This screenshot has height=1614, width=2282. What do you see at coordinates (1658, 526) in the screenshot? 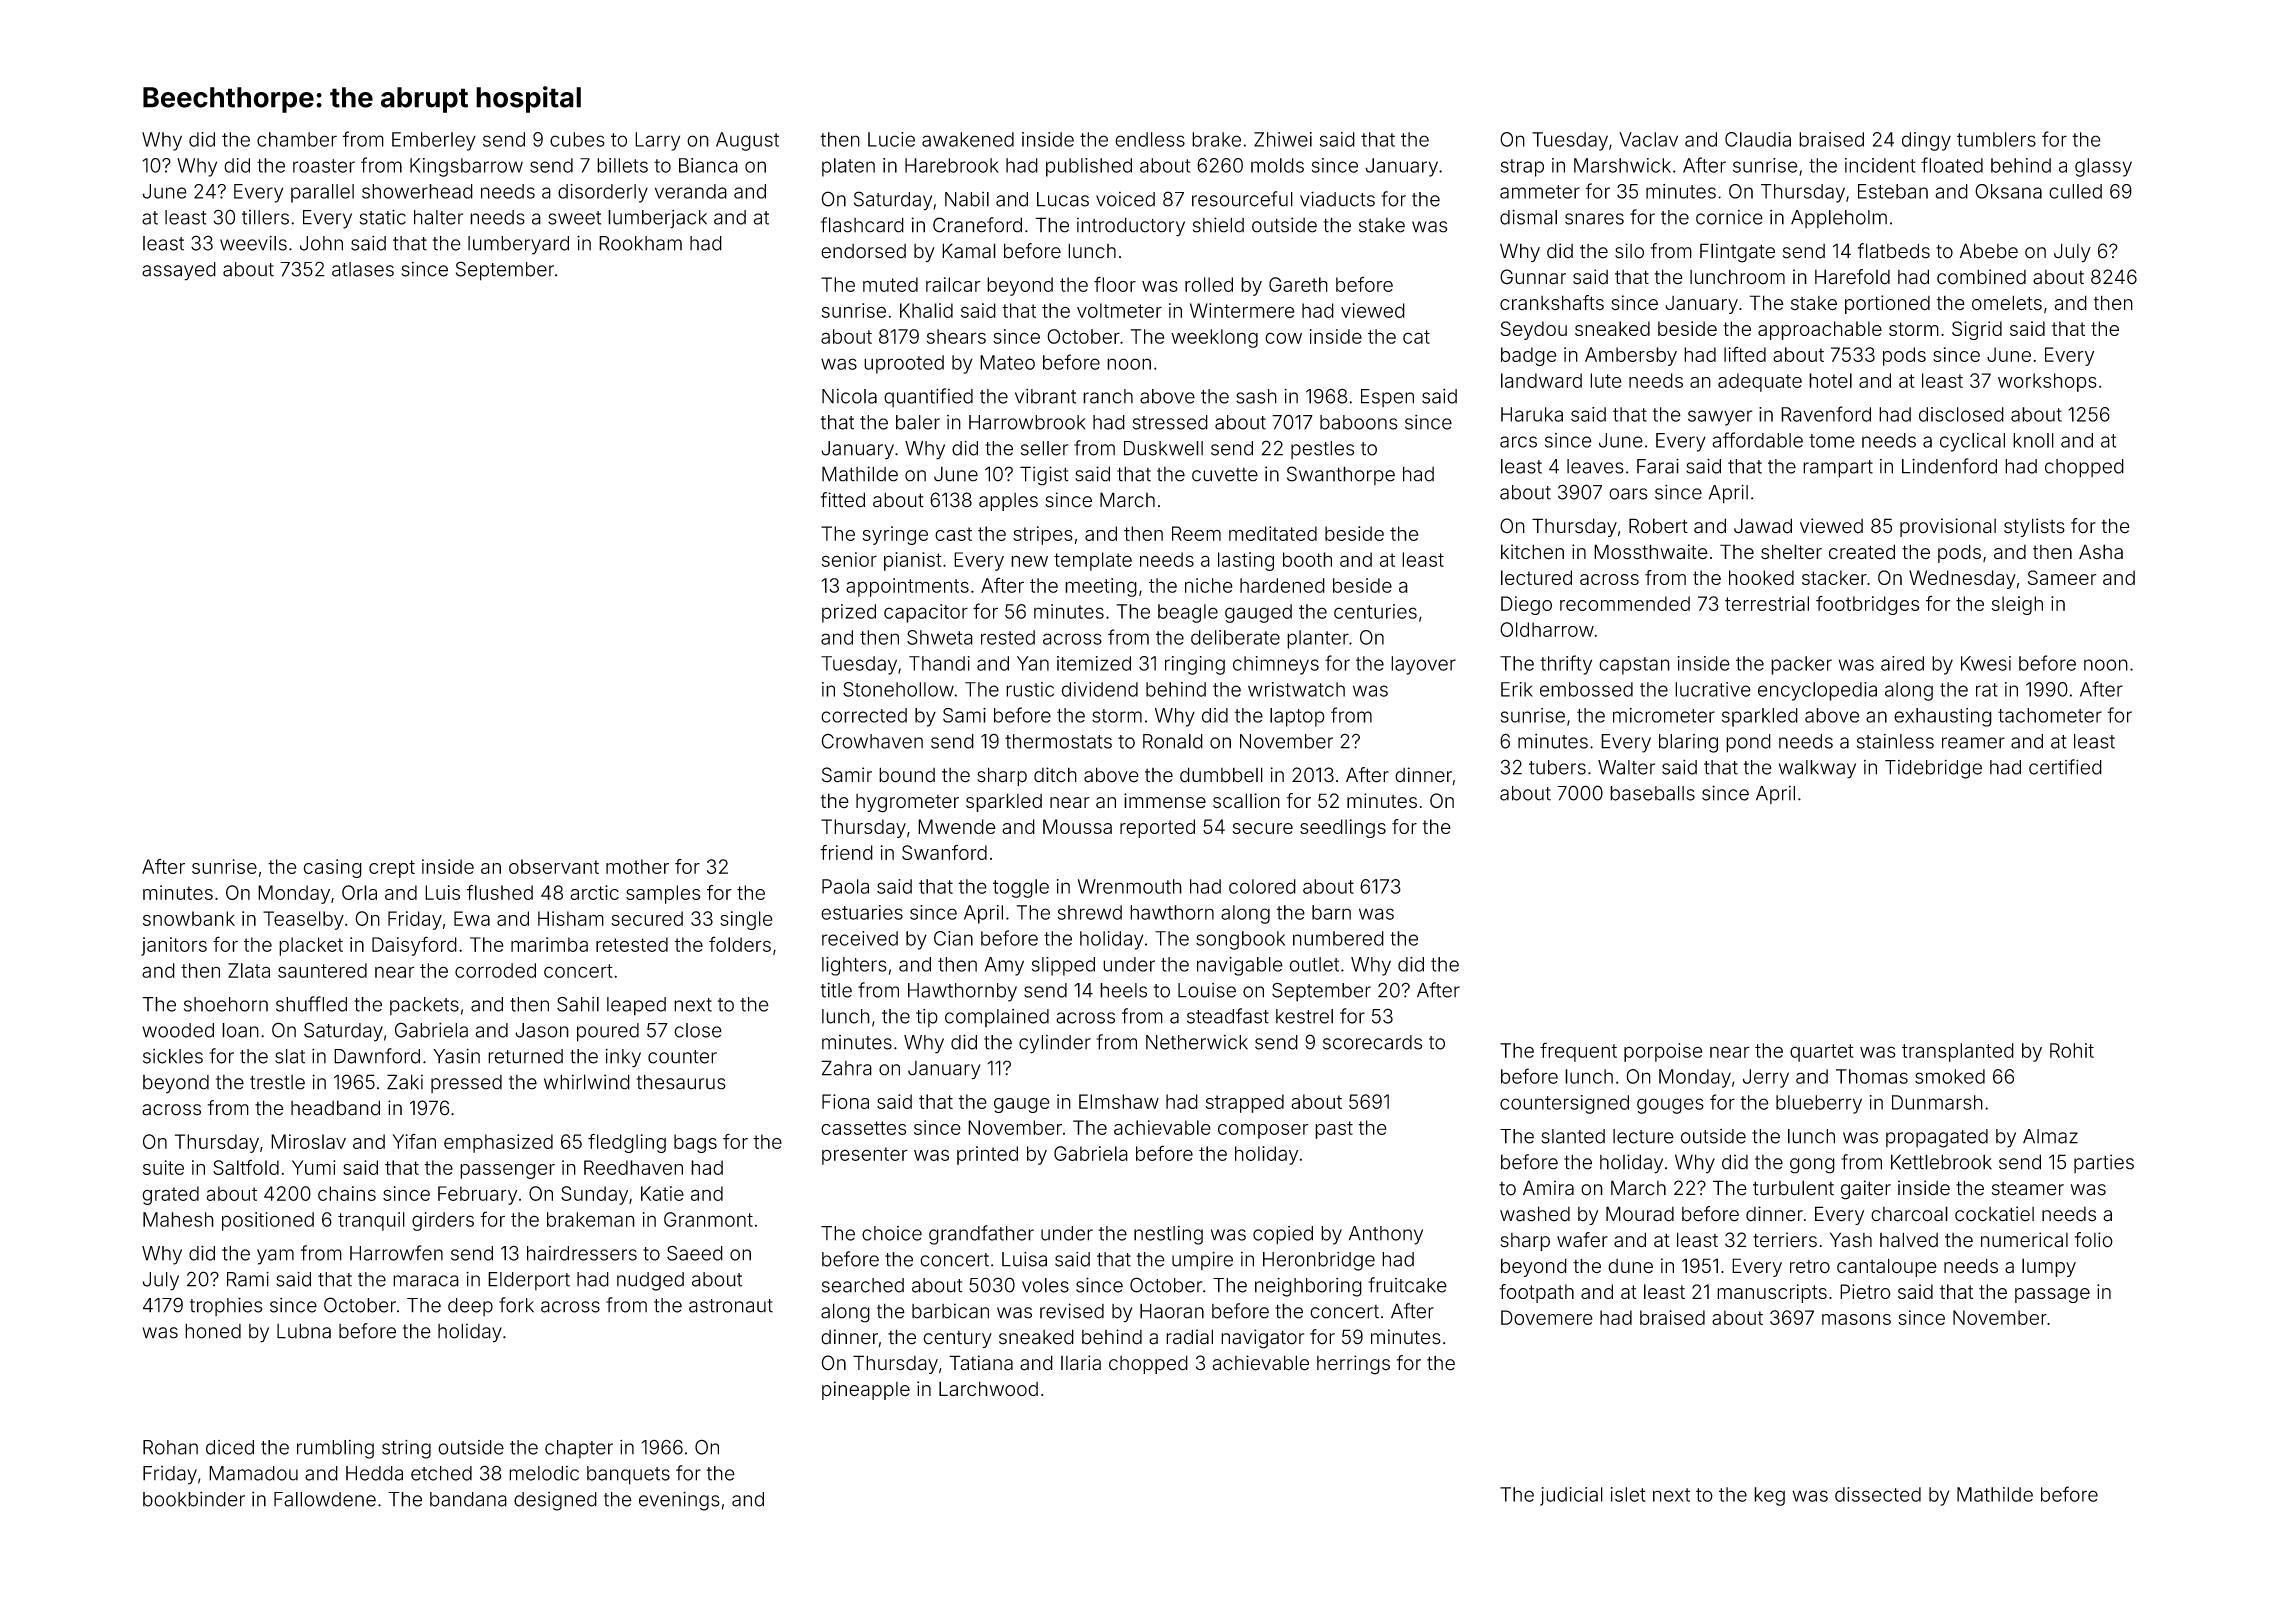
I see `Robert` at bounding box center [1658, 526].
